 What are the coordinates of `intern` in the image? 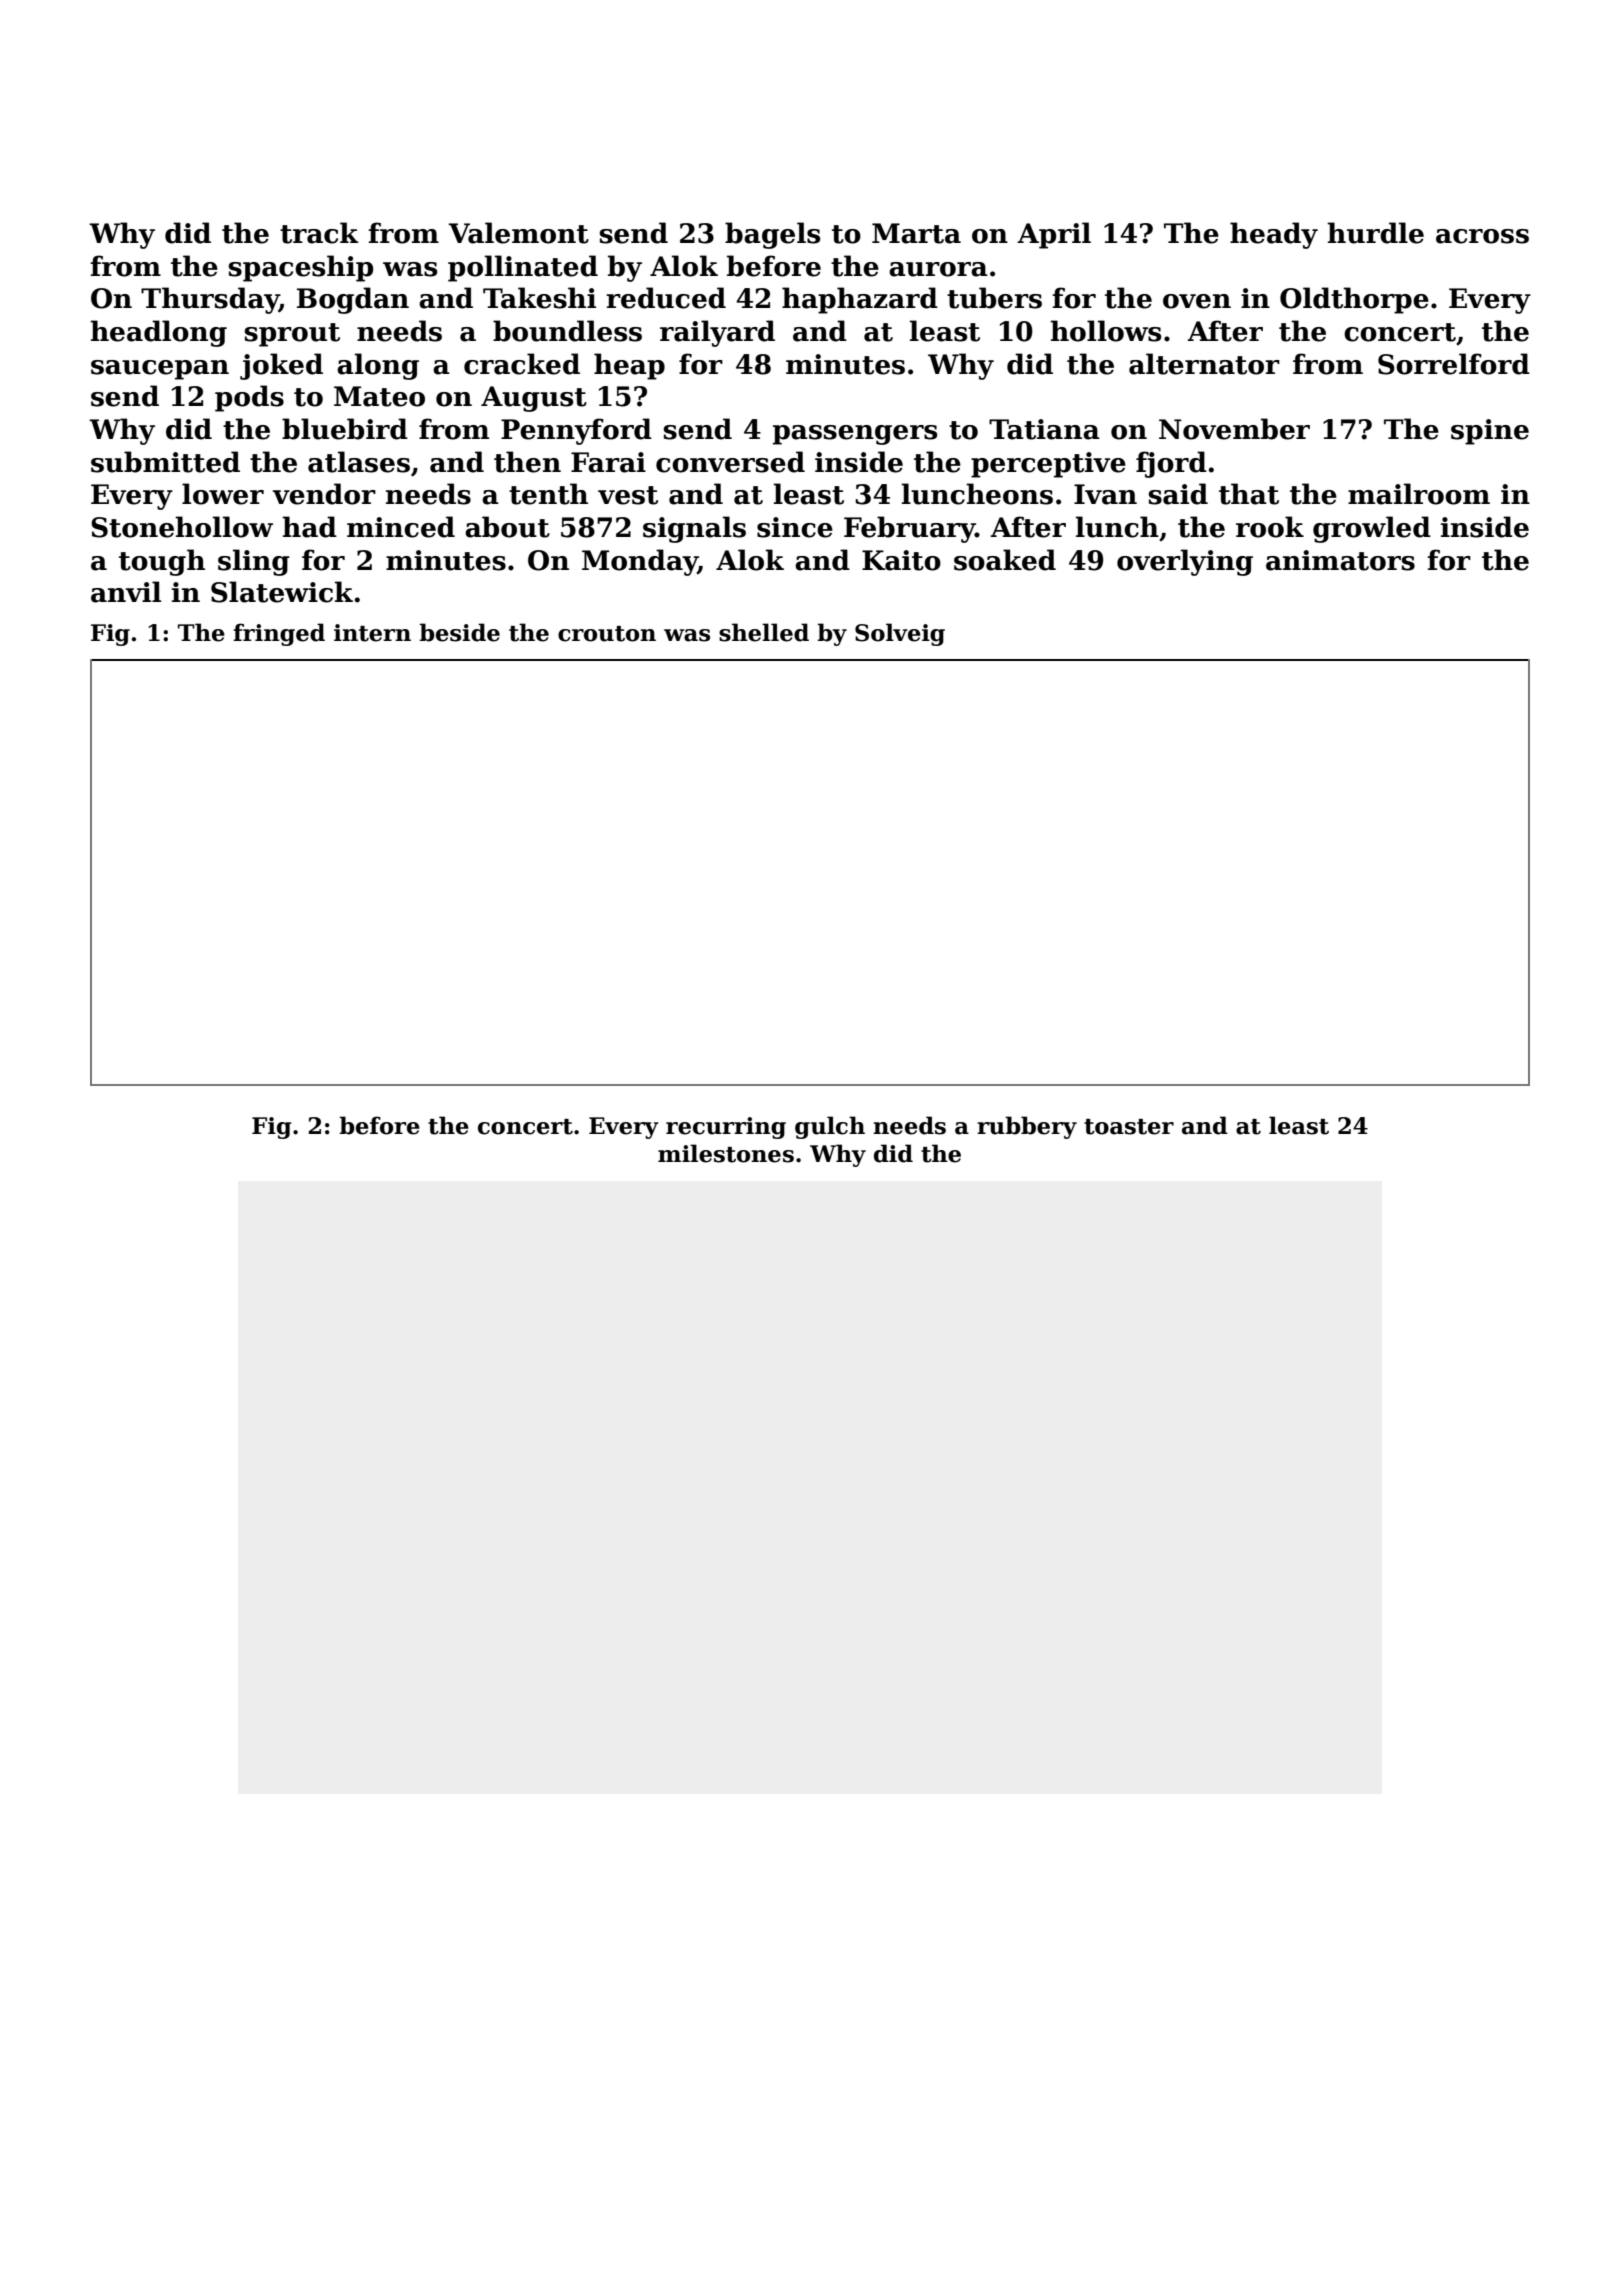 It's located at (372, 633).
